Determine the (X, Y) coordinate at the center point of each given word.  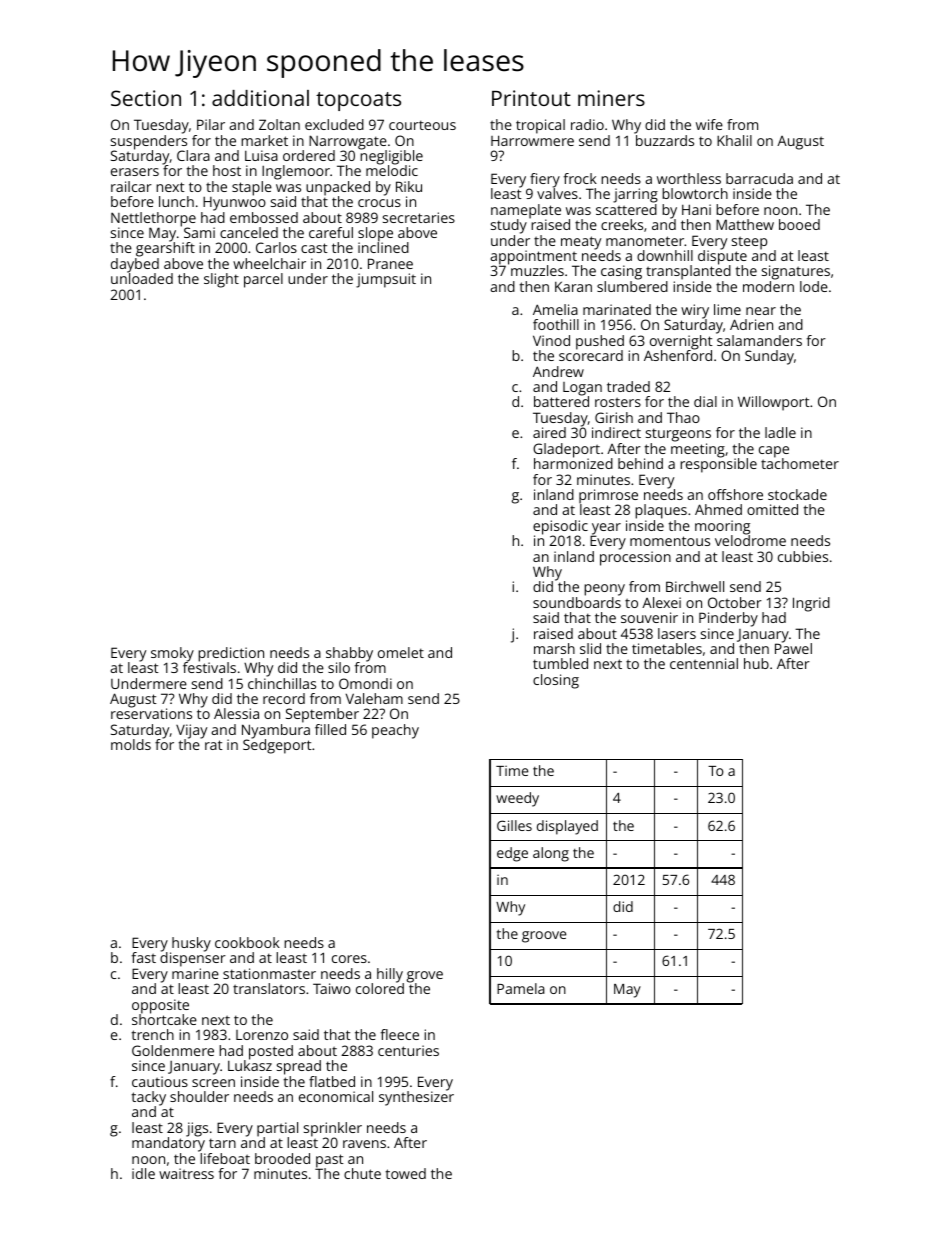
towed (405, 1173)
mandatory (168, 1144)
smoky (172, 654)
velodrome (750, 540)
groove (544, 937)
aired (549, 432)
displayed (567, 827)
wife (709, 124)
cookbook (247, 942)
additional (260, 98)
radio (587, 124)
